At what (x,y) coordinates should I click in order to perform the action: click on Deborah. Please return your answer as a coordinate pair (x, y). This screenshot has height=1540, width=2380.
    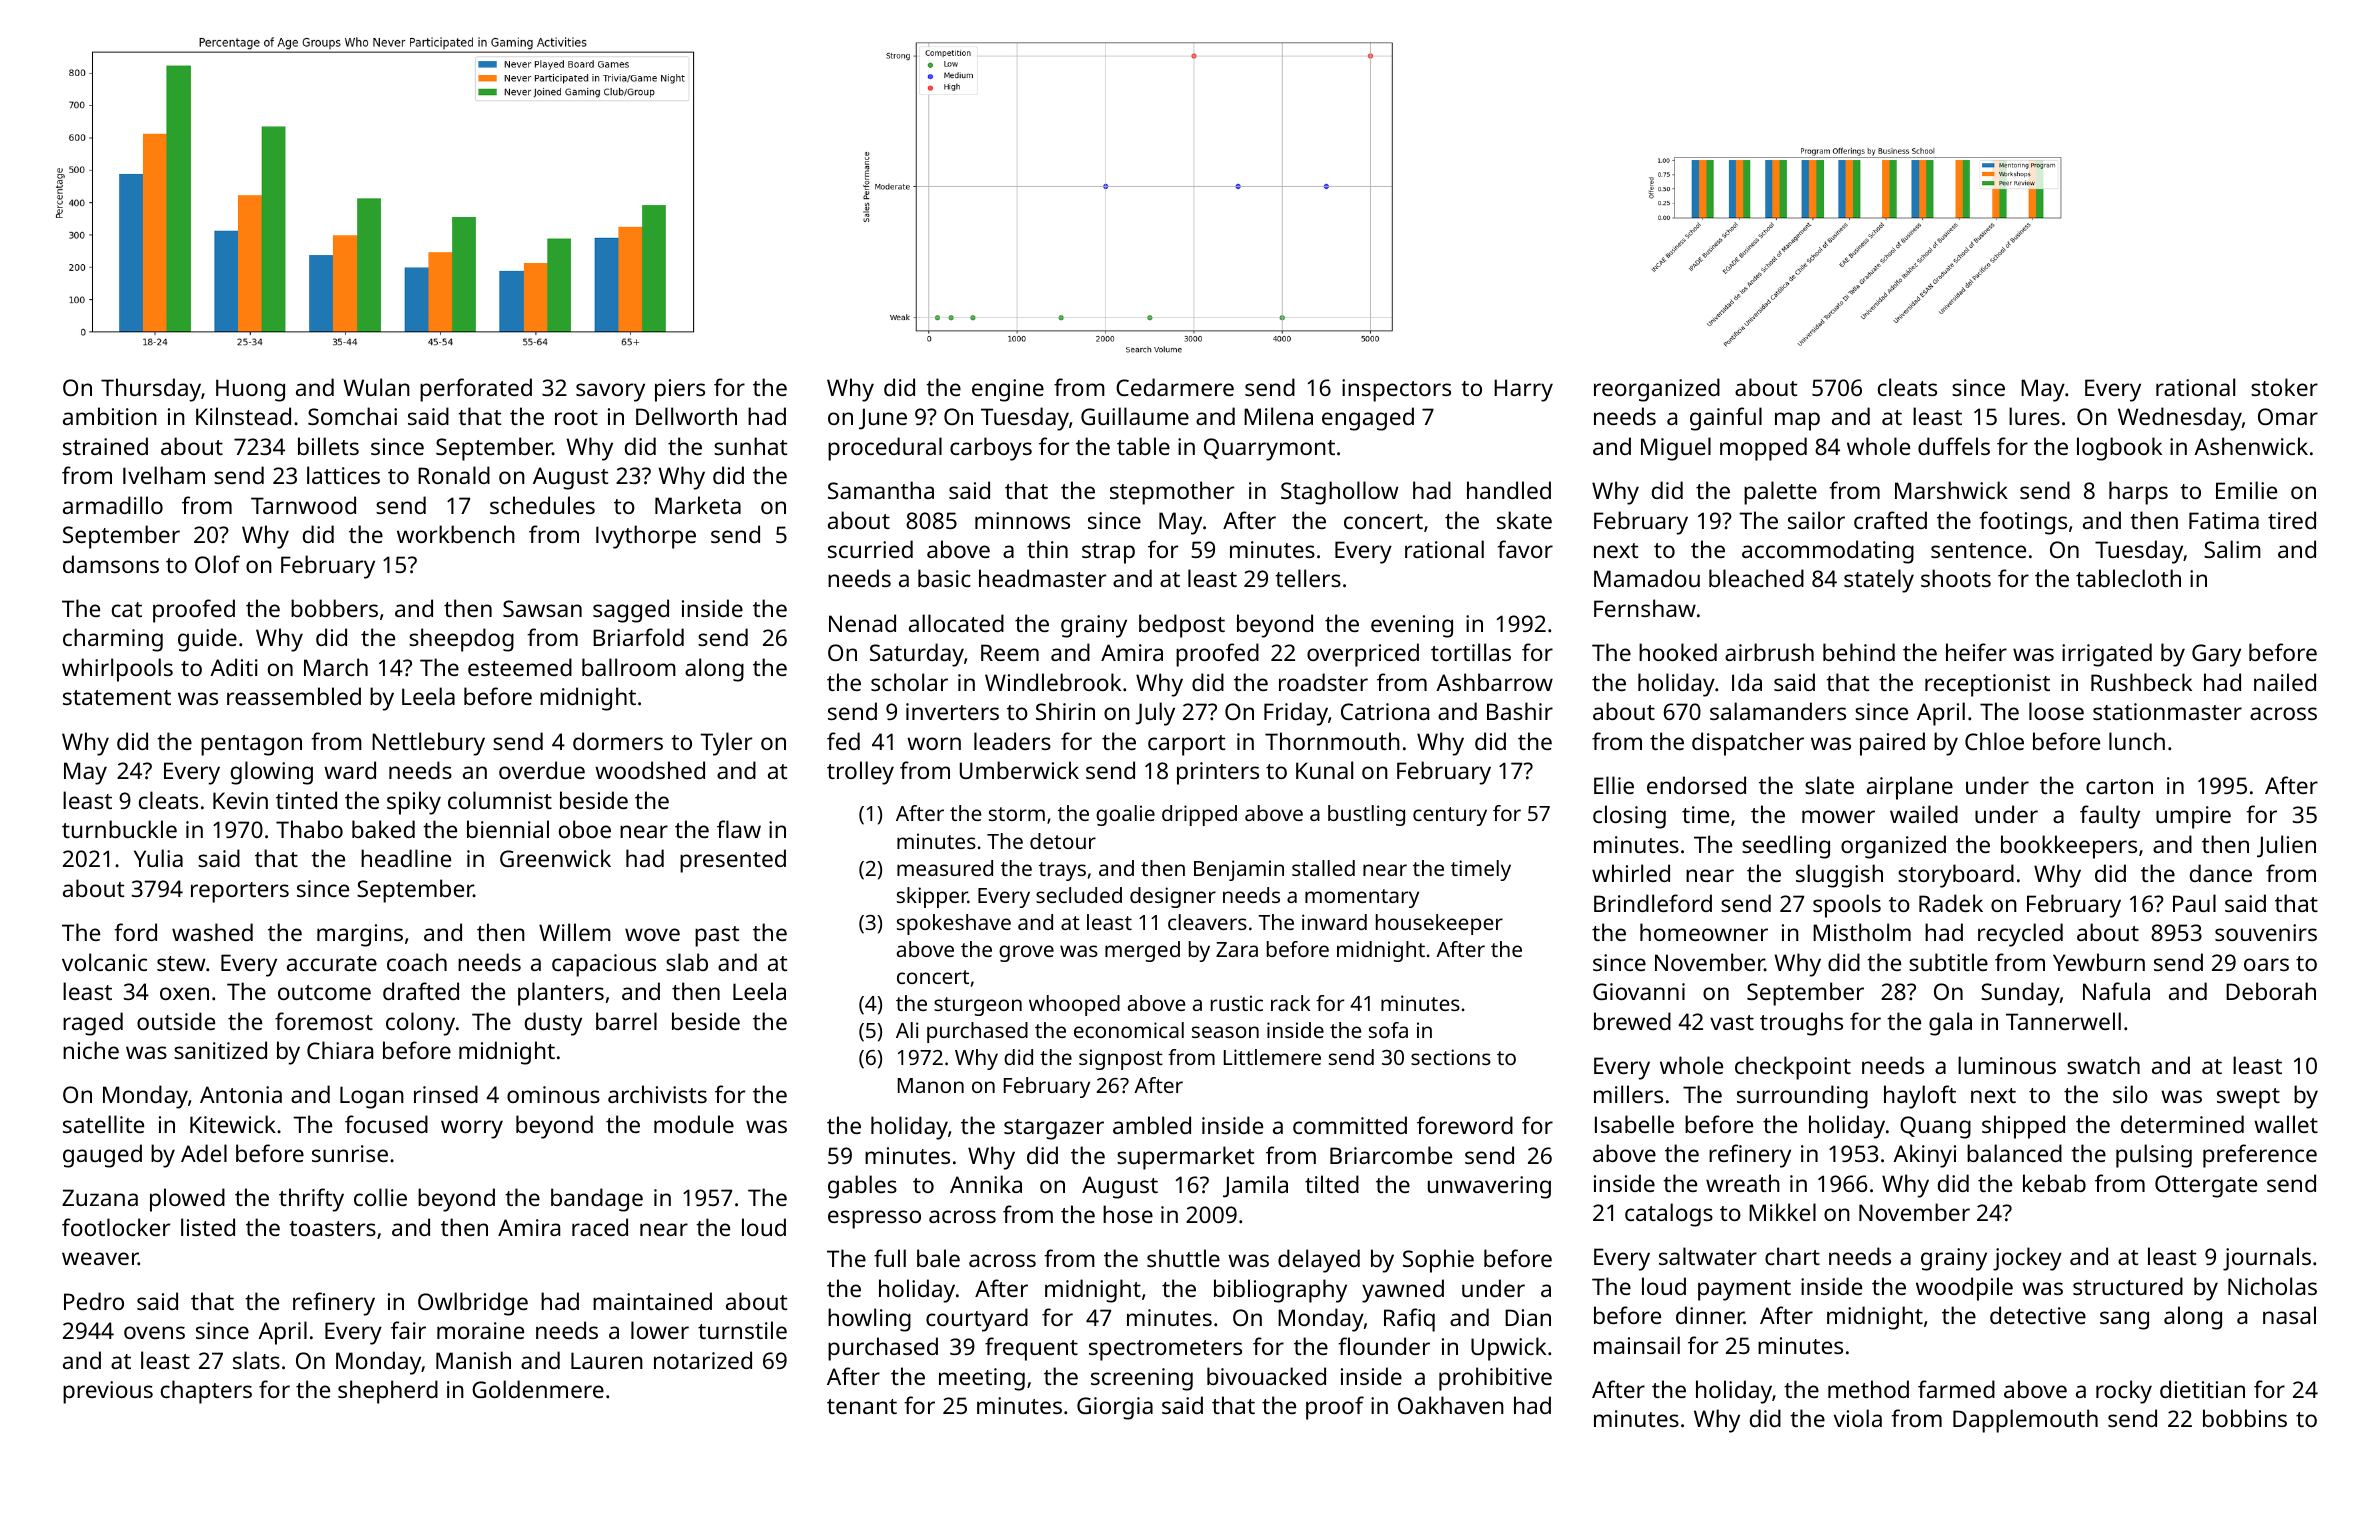
    Looking at the image, I should click on (2271, 991).
